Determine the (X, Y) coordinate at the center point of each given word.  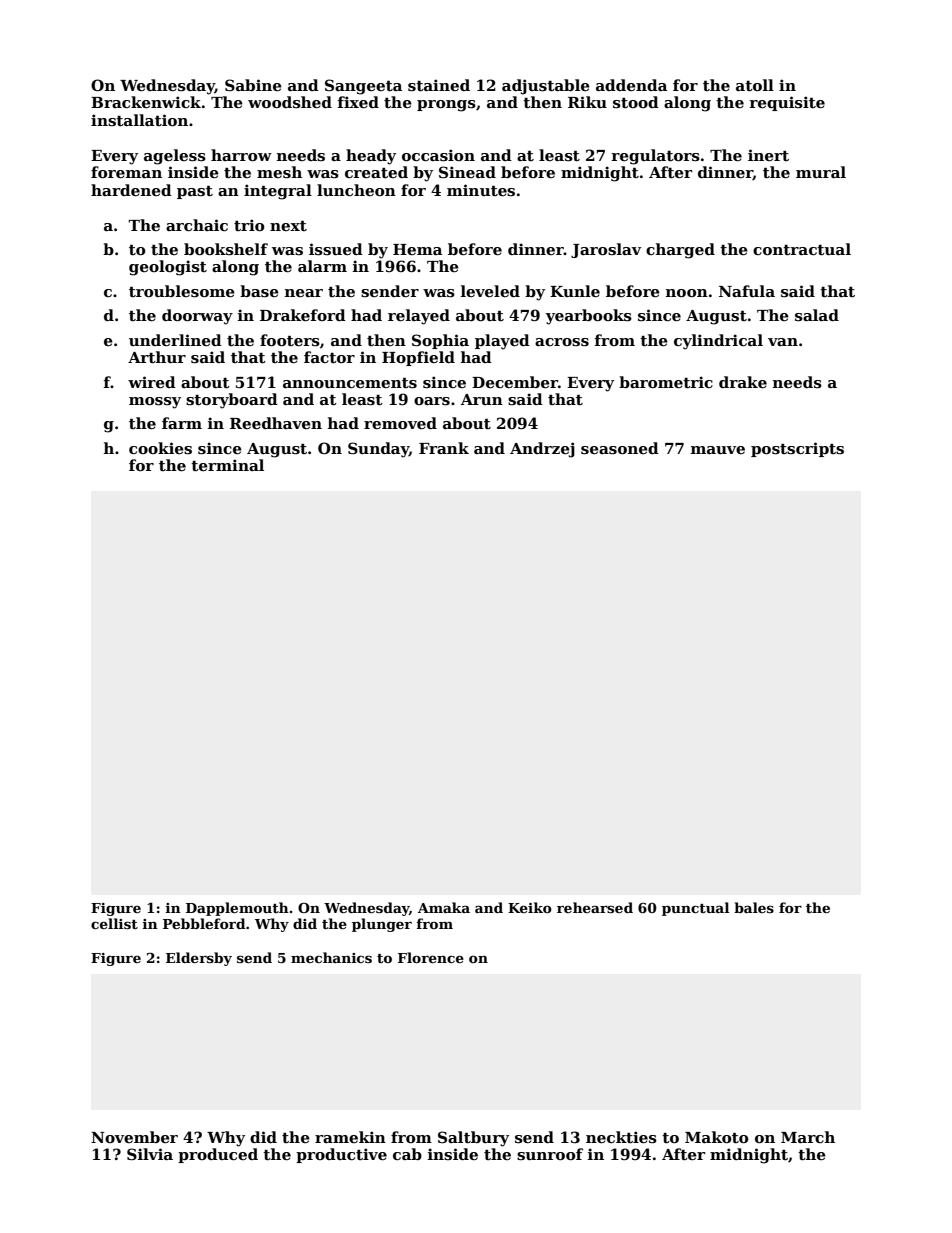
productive (341, 1155)
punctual (695, 909)
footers (290, 340)
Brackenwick (146, 102)
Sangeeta (363, 87)
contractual (802, 249)
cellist (114, 923)
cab (407, 1154)
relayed (419, 317)
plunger (382, 925)
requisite (787, 103)
